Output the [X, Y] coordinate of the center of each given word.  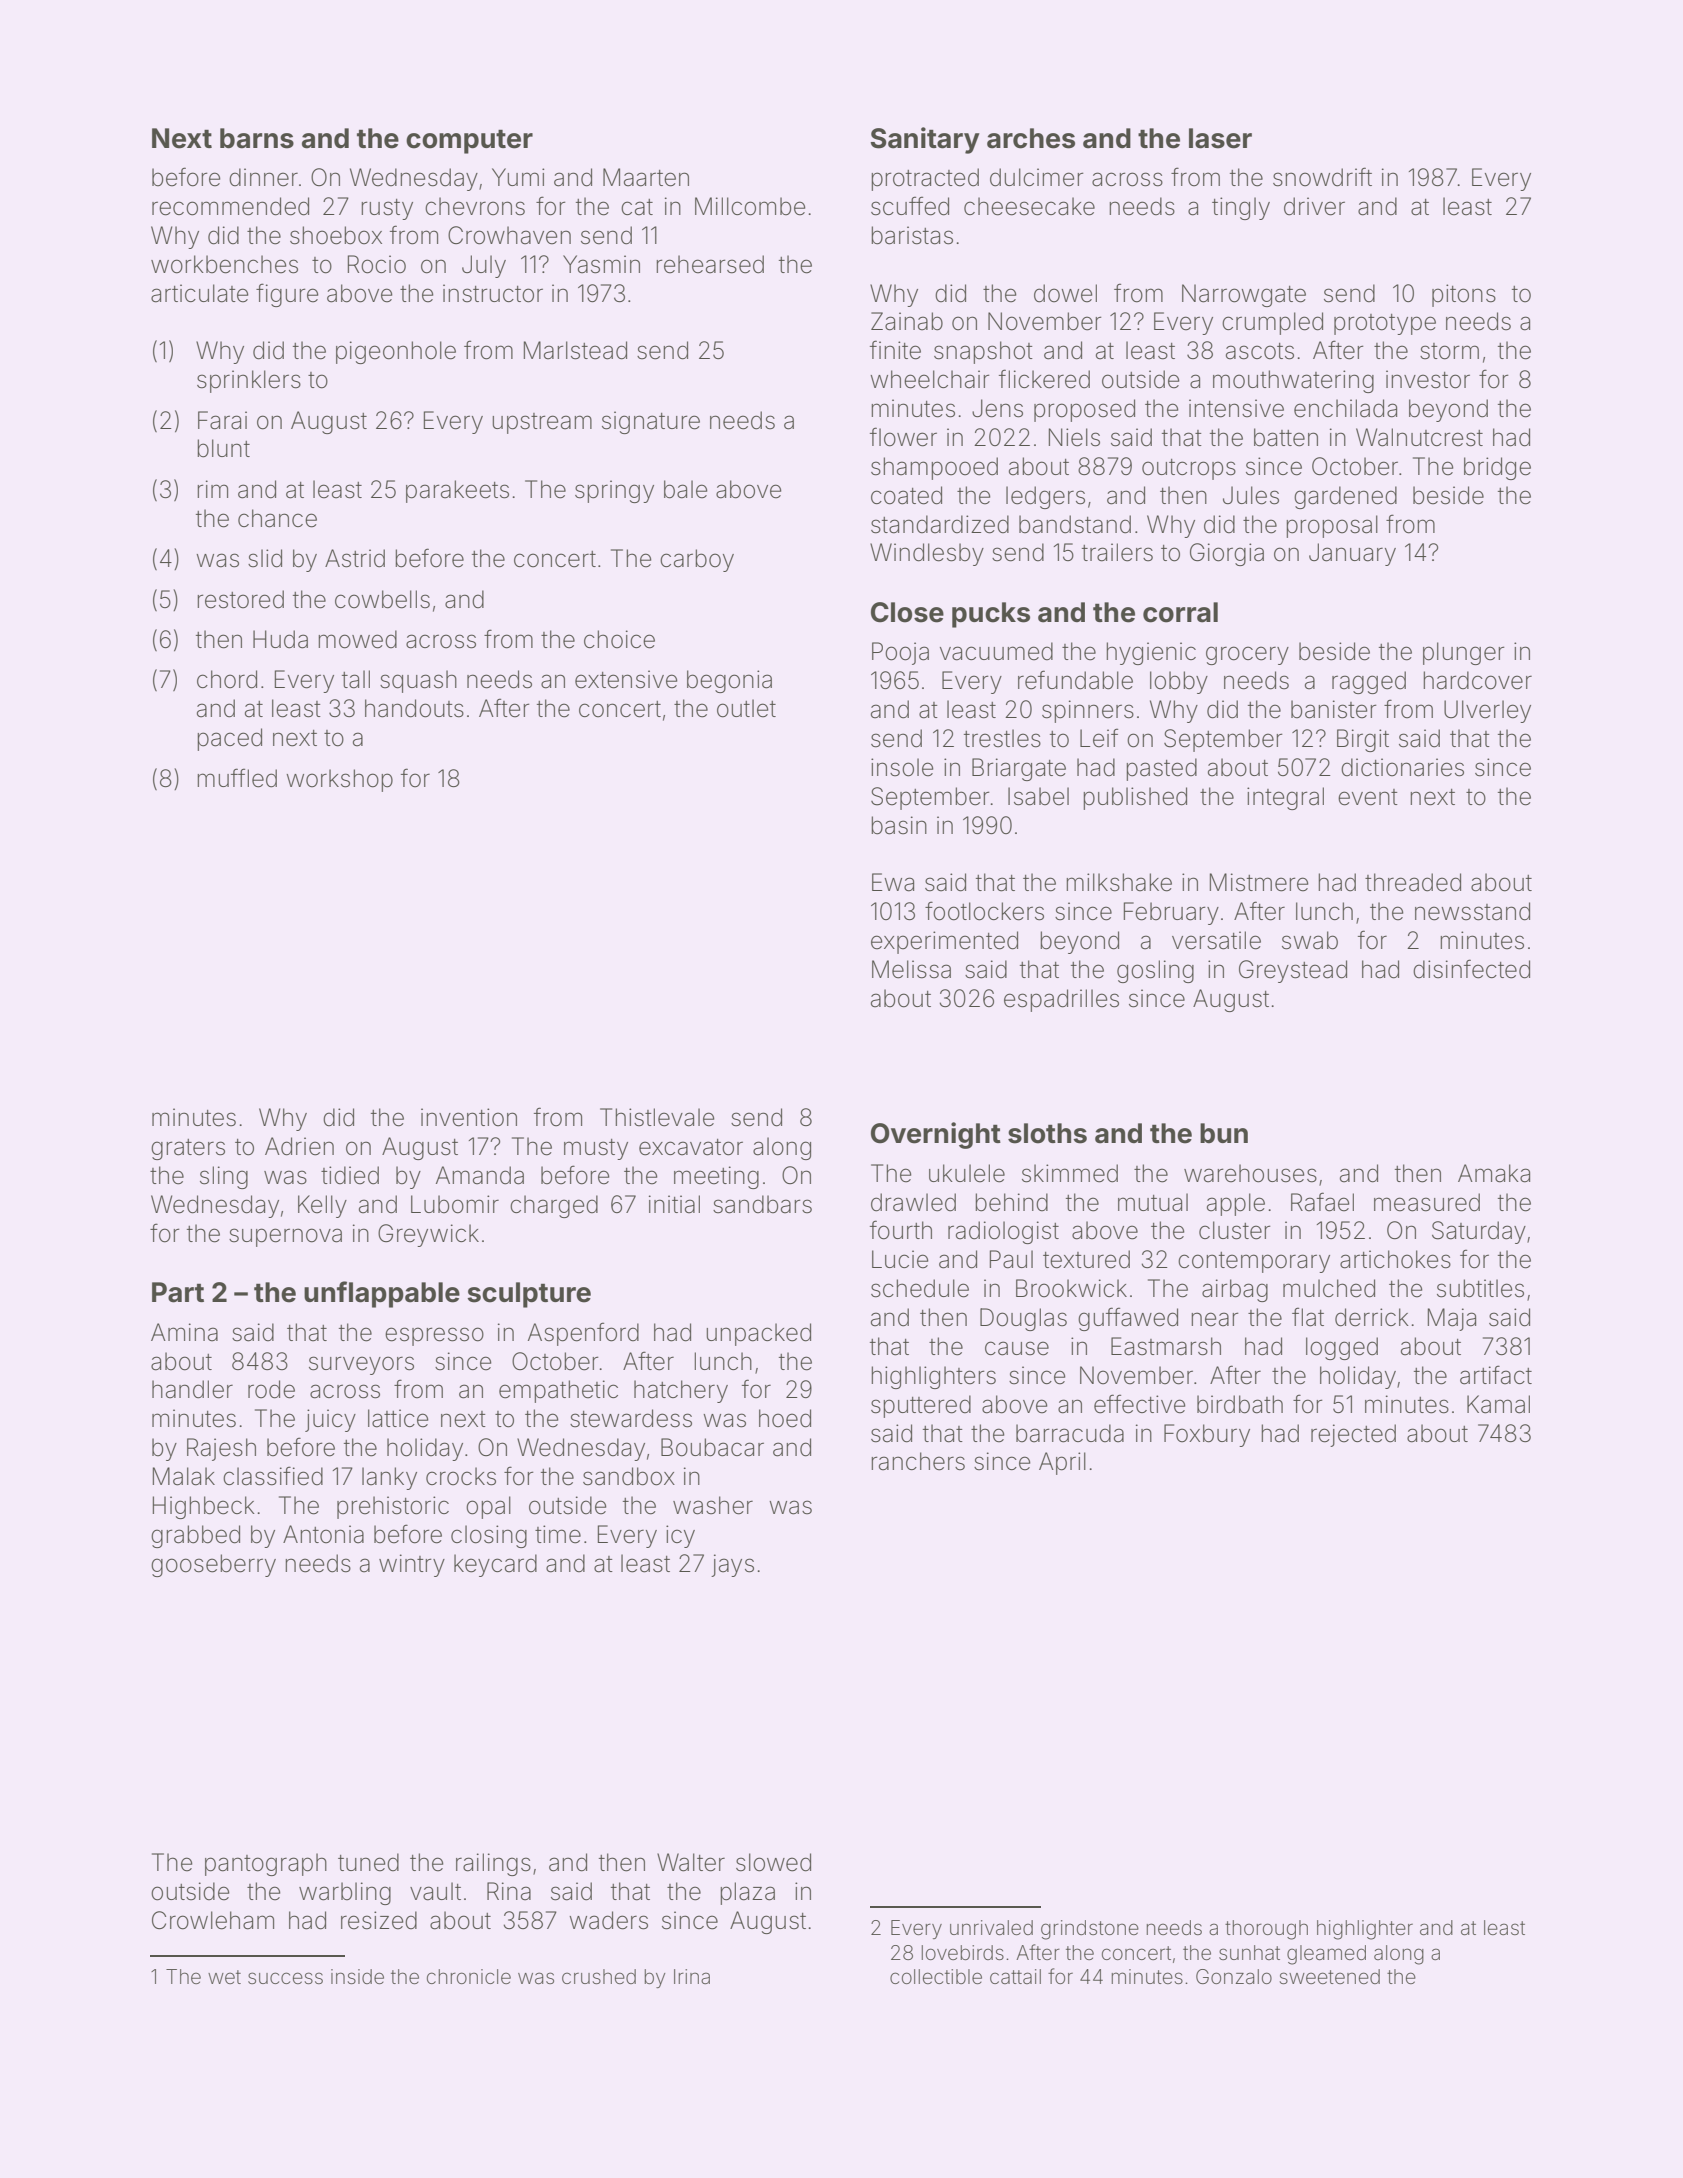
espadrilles [1061, 1000]
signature [651, 422]
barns [257, 138]
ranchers [918, 1461]
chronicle [469, 1976]
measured [1427, 1202]
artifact [1496, 1375]
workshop [339, 780]
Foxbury [1207, 1435]
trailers [1117, 552]
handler [192, 1389]
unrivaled [991, 1927]
